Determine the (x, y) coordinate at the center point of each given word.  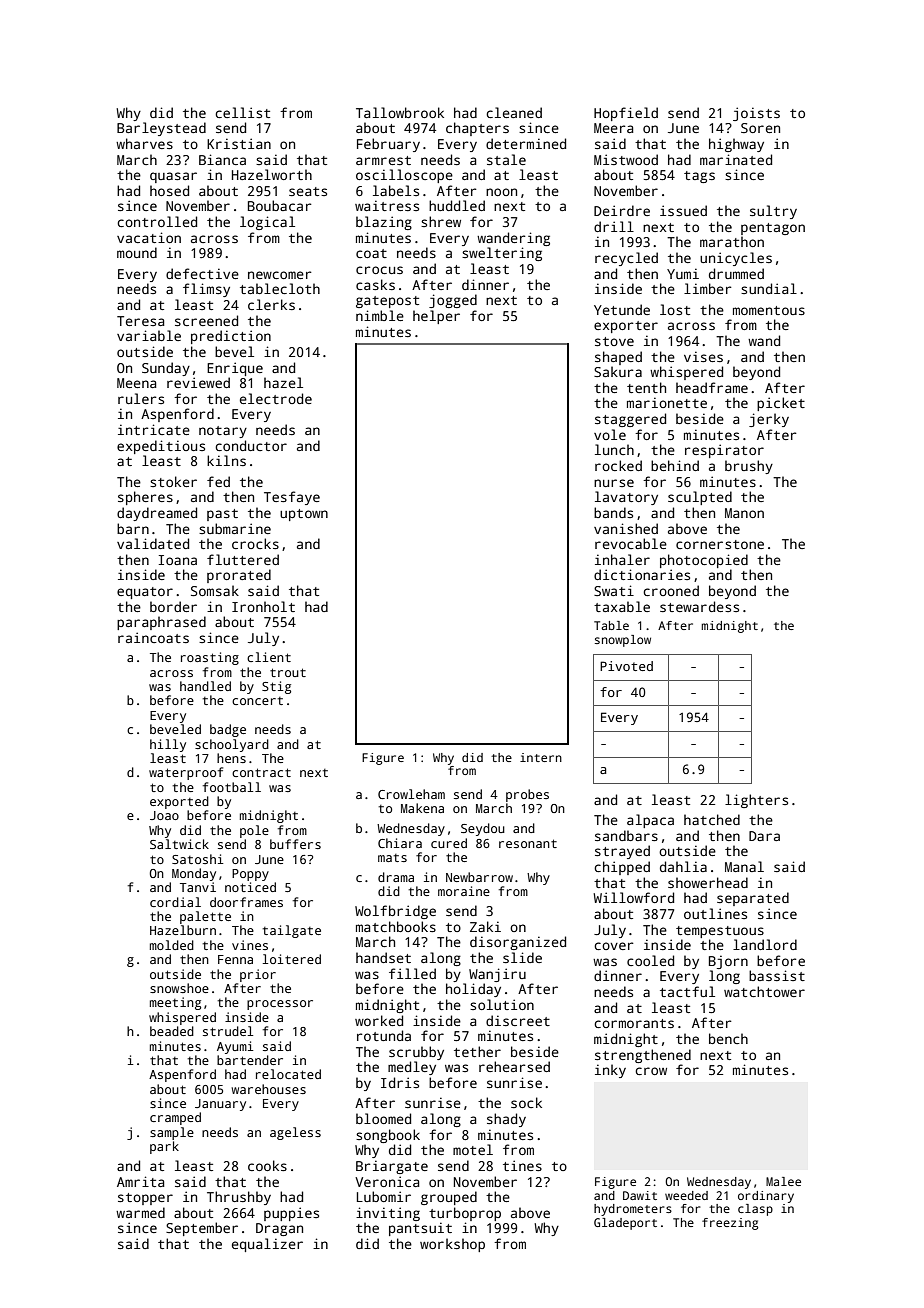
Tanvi (198, 887)
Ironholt (263, 606)
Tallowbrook (400, 112)
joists (756, 114)
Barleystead (161, 129)
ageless (295, 1133)
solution (502, 1004)
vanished (626, 528)
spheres (145, 498)
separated (753, 899)
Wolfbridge (395, 912)
